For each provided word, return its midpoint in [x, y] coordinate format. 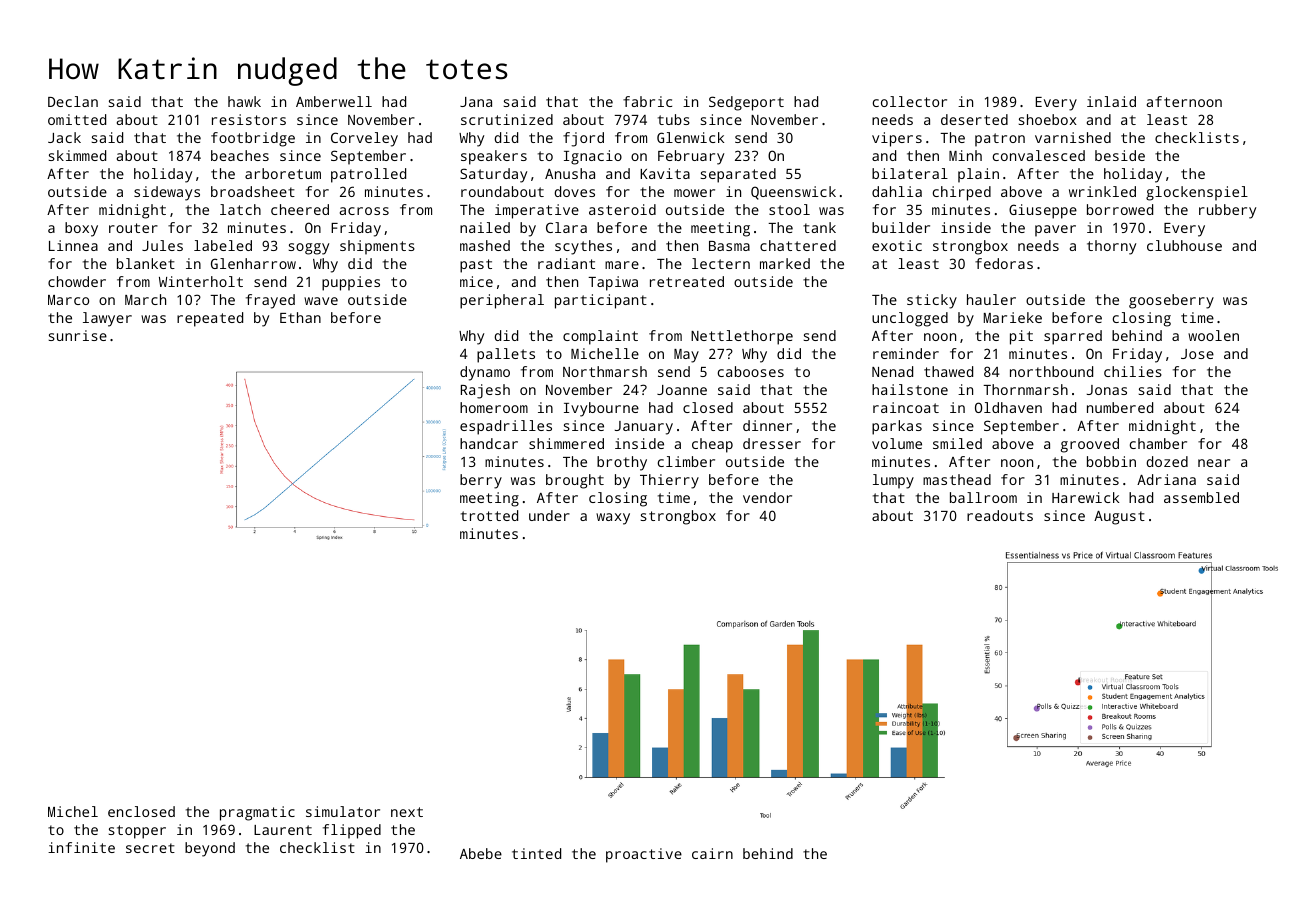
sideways [167, 193]
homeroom [494, 407]
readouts [1000, 515]
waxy [613, 519]
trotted [489, 515]
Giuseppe [1043, 211]
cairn [712, 853]
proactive [644, 855]
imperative [537, 211]
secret [150, 848]
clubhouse [1184, 245]
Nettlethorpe [742, 337]
